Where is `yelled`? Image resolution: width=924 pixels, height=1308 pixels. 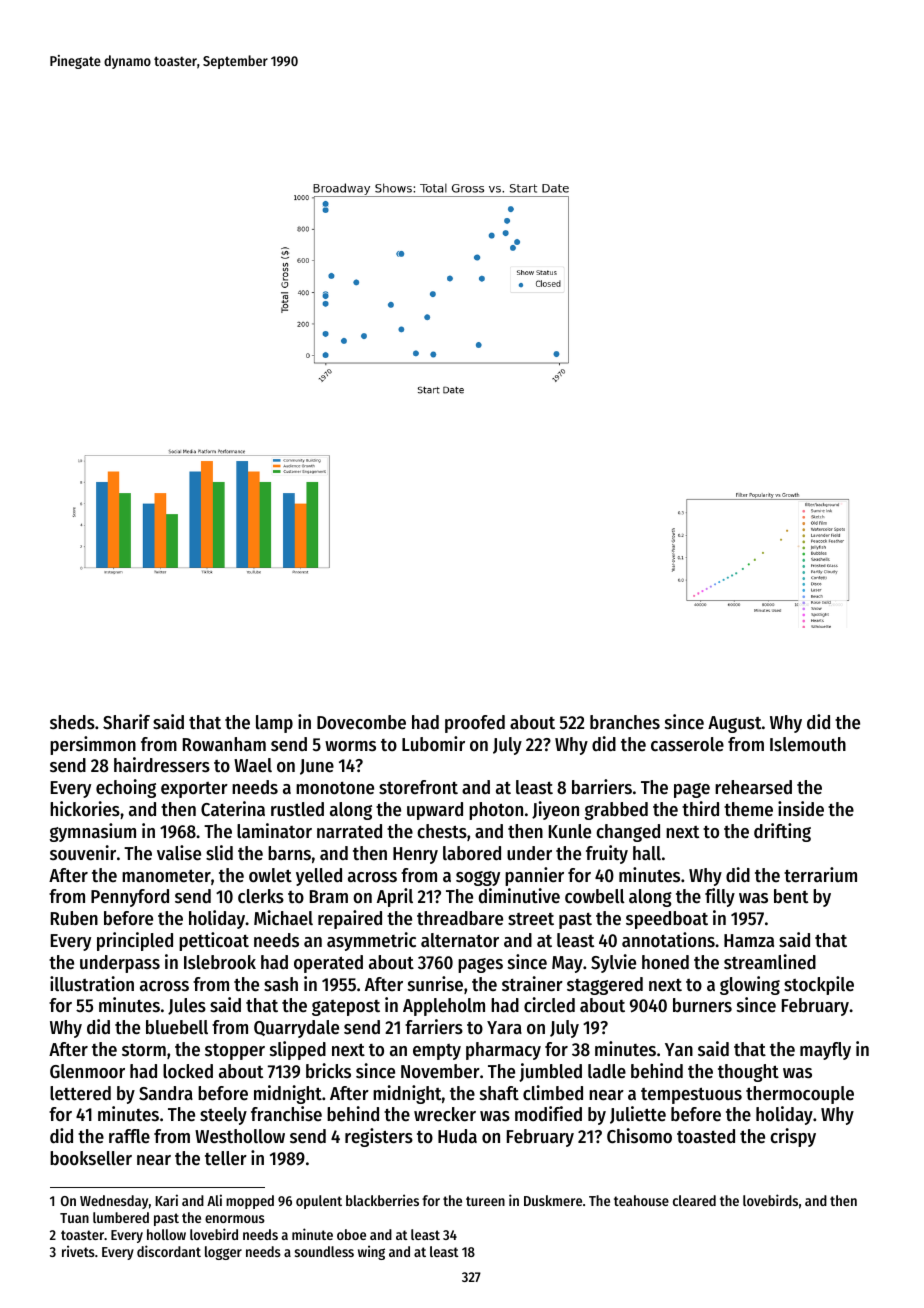
yelled is located at coordinates (319, 877).
